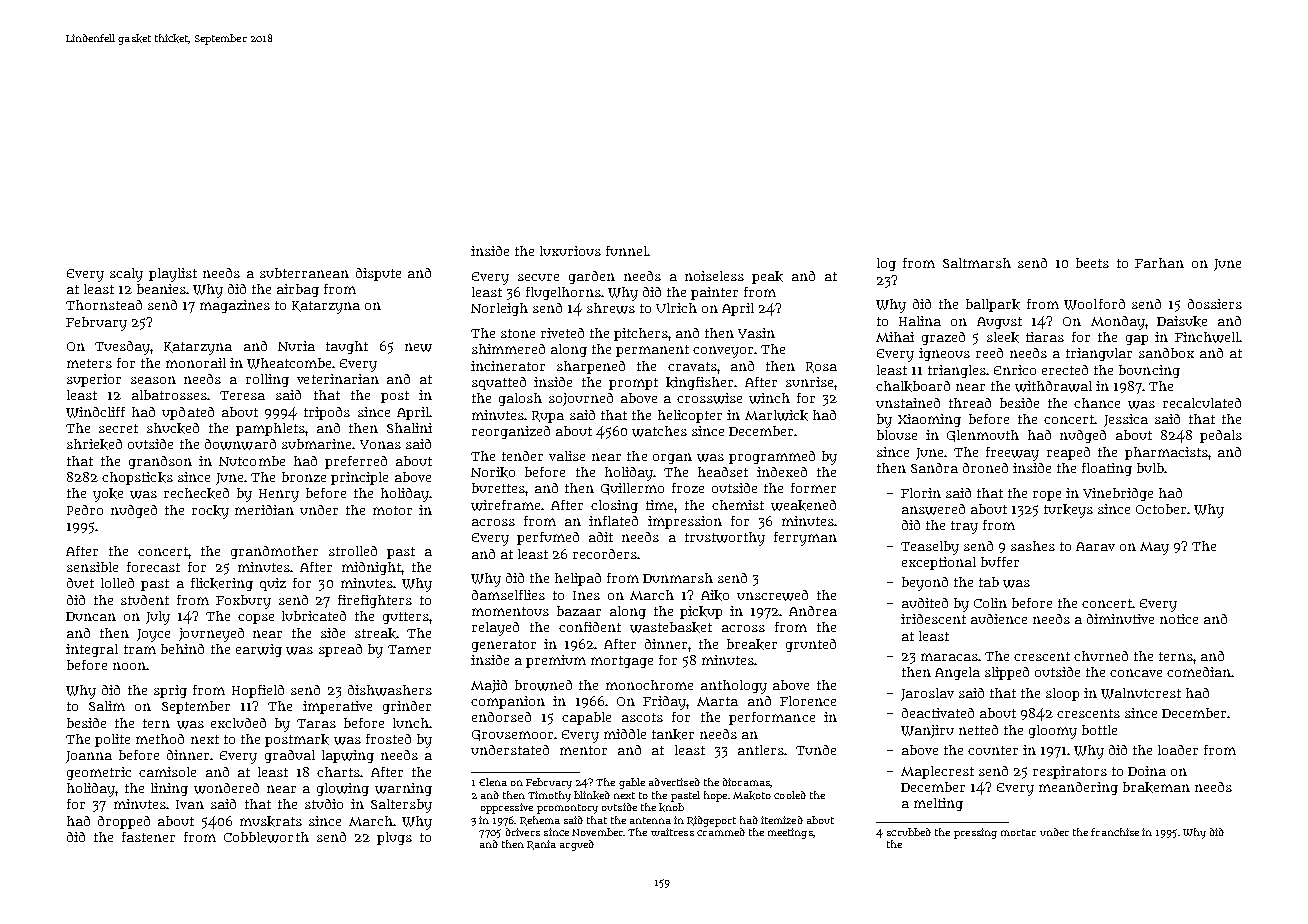  What do you see at coordinates (290, 756) in the image?
I see `gradual` at bounding box center [290, 756].
